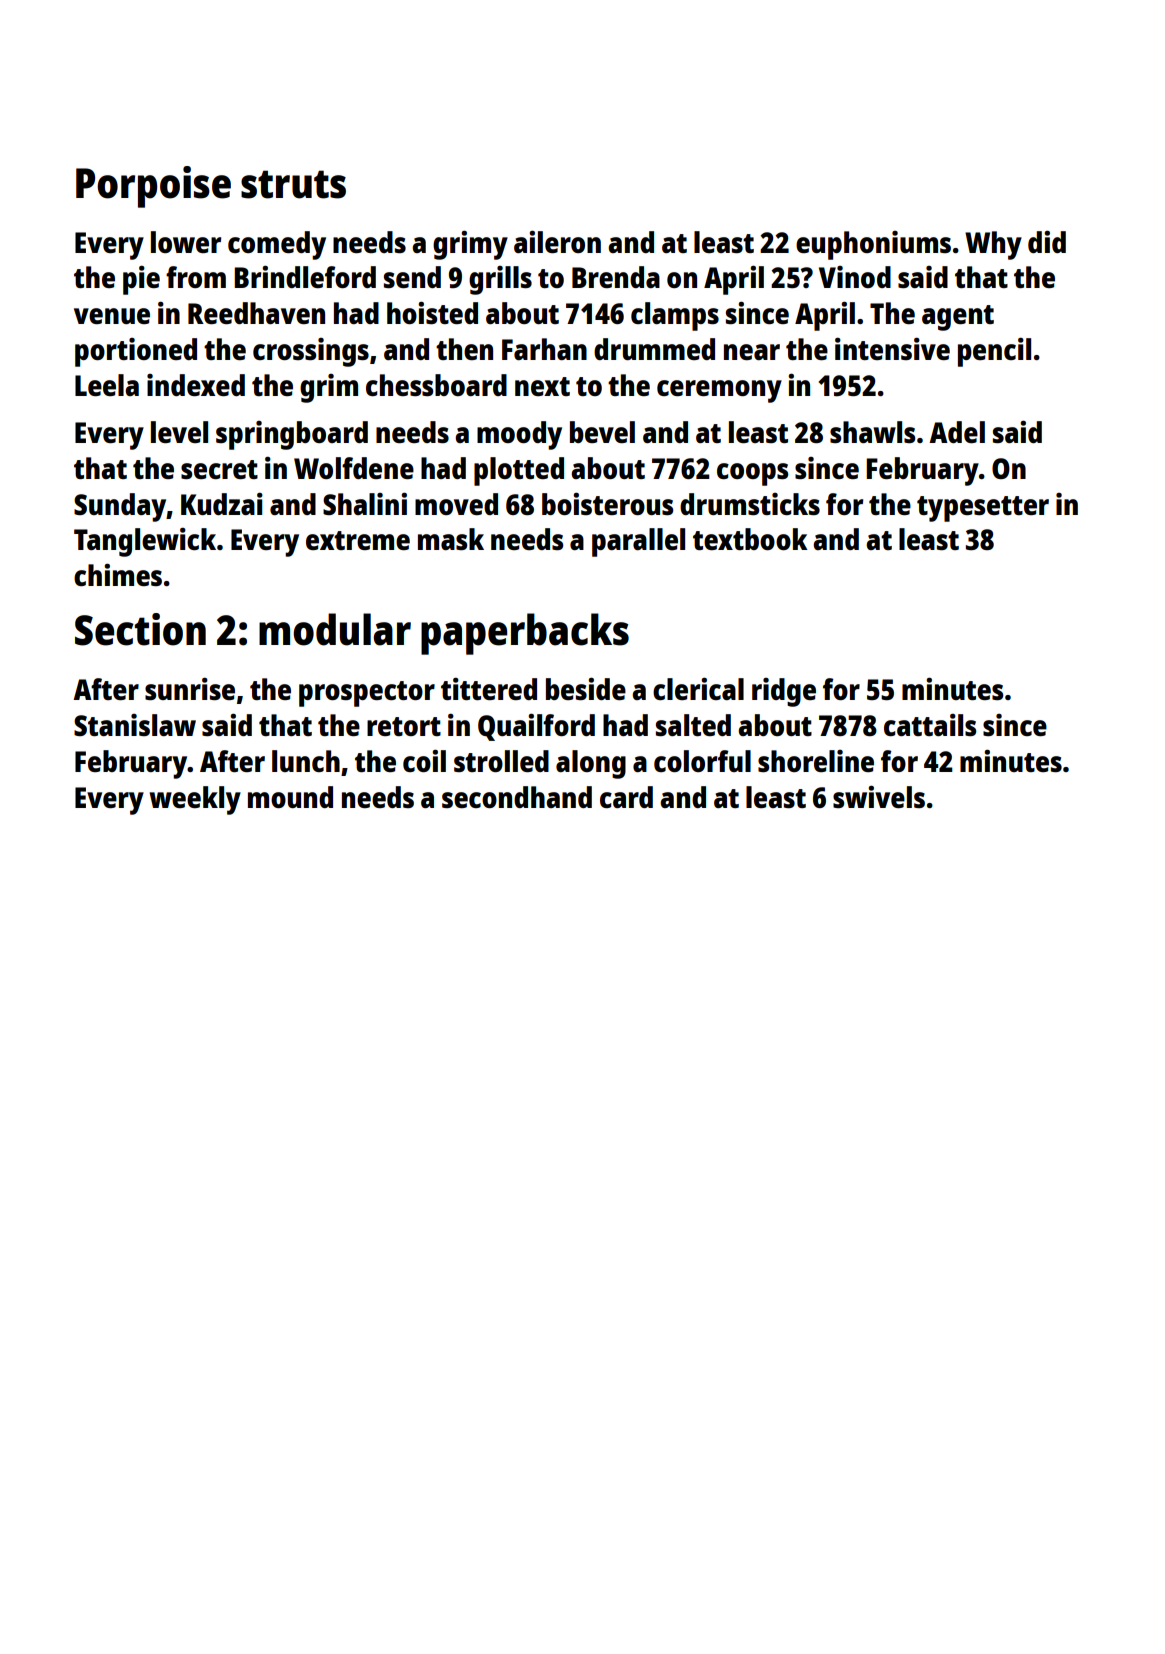  I want to click on send, so click(412, 277).
